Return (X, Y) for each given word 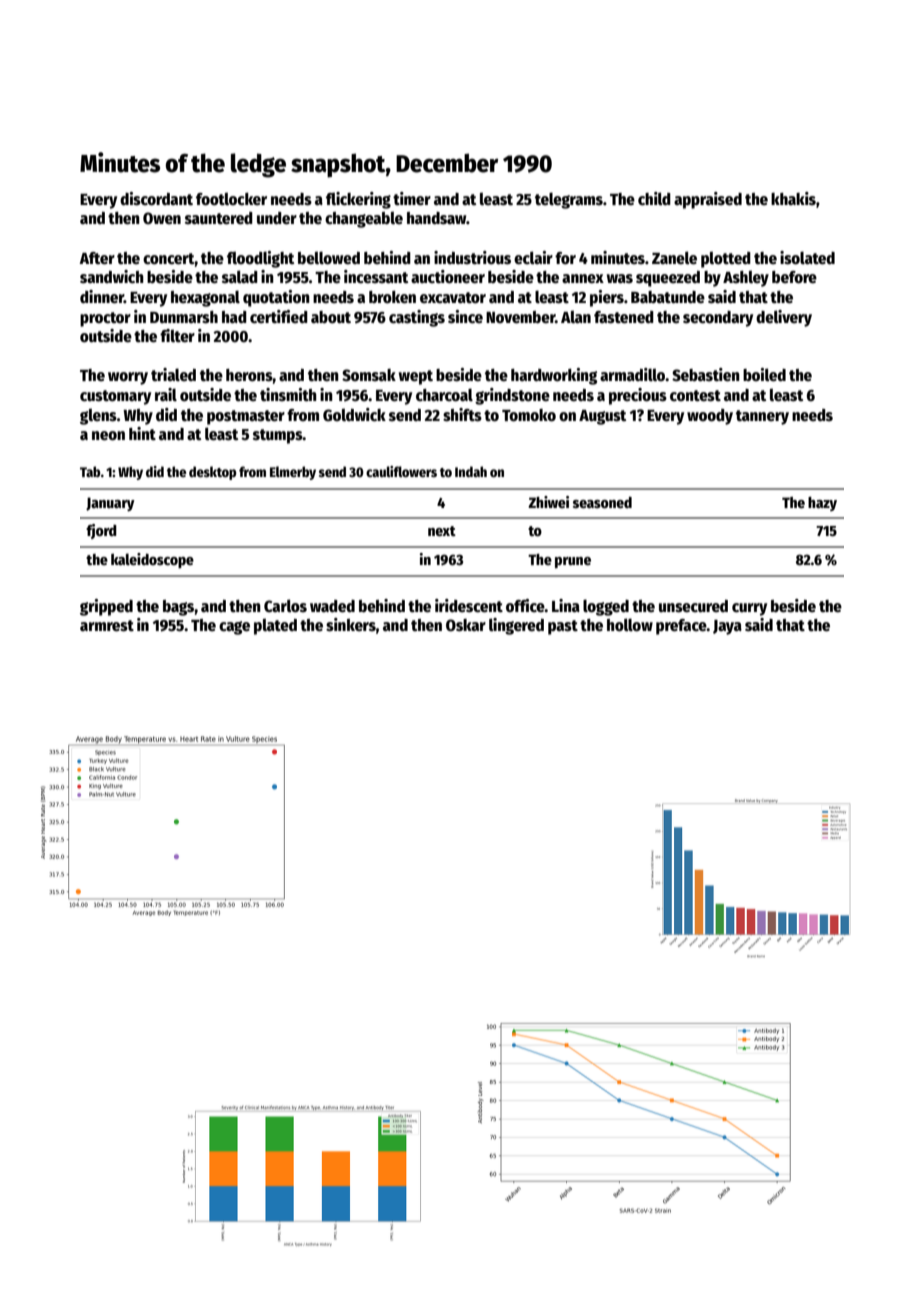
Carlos (285, 606)
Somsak (369, 375)
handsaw (437, 218)
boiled (764, 375)
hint (142, 433)
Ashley (746, 278)
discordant (156, 199)
